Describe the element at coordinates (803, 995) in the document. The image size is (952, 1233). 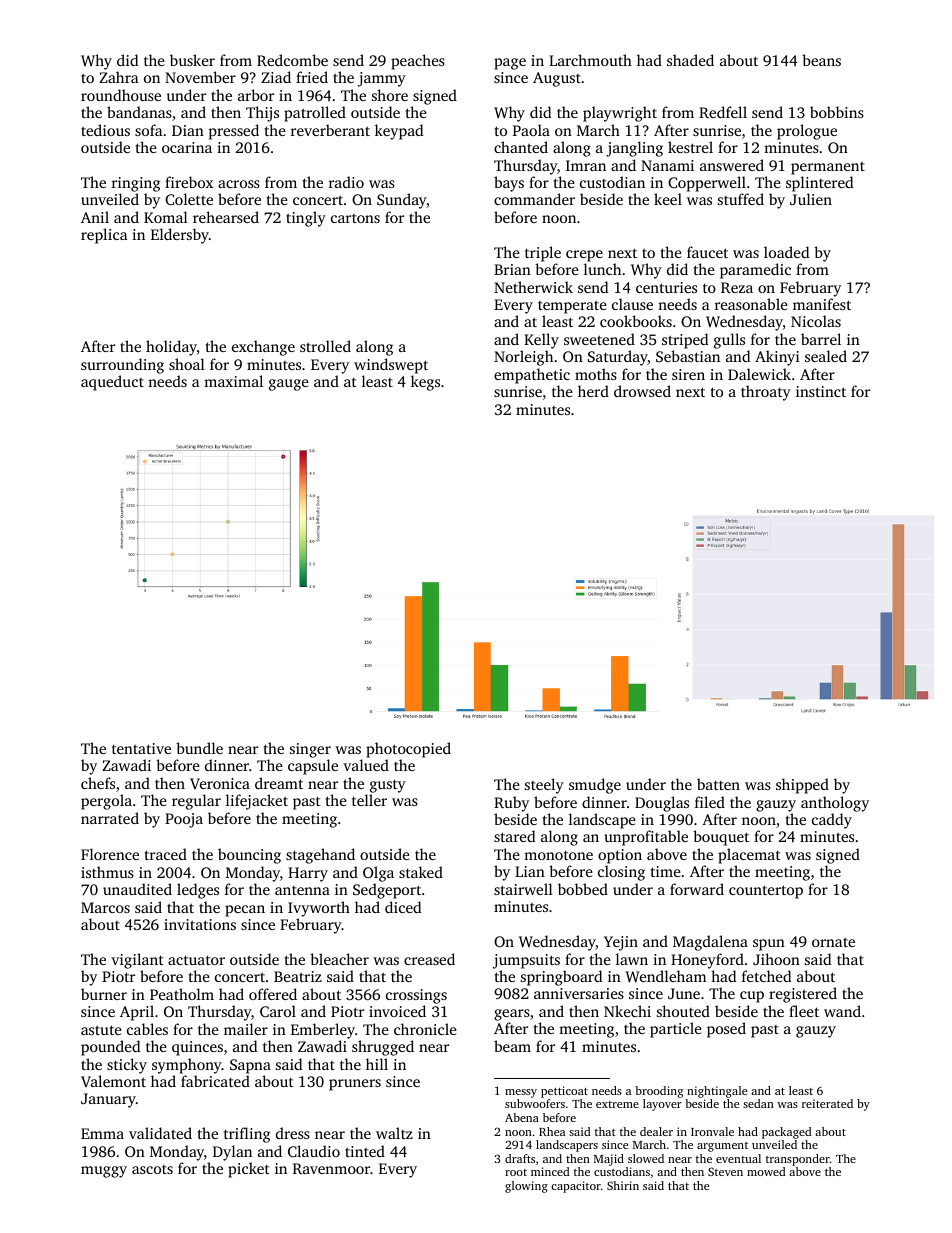
I see `registered` at that location.
